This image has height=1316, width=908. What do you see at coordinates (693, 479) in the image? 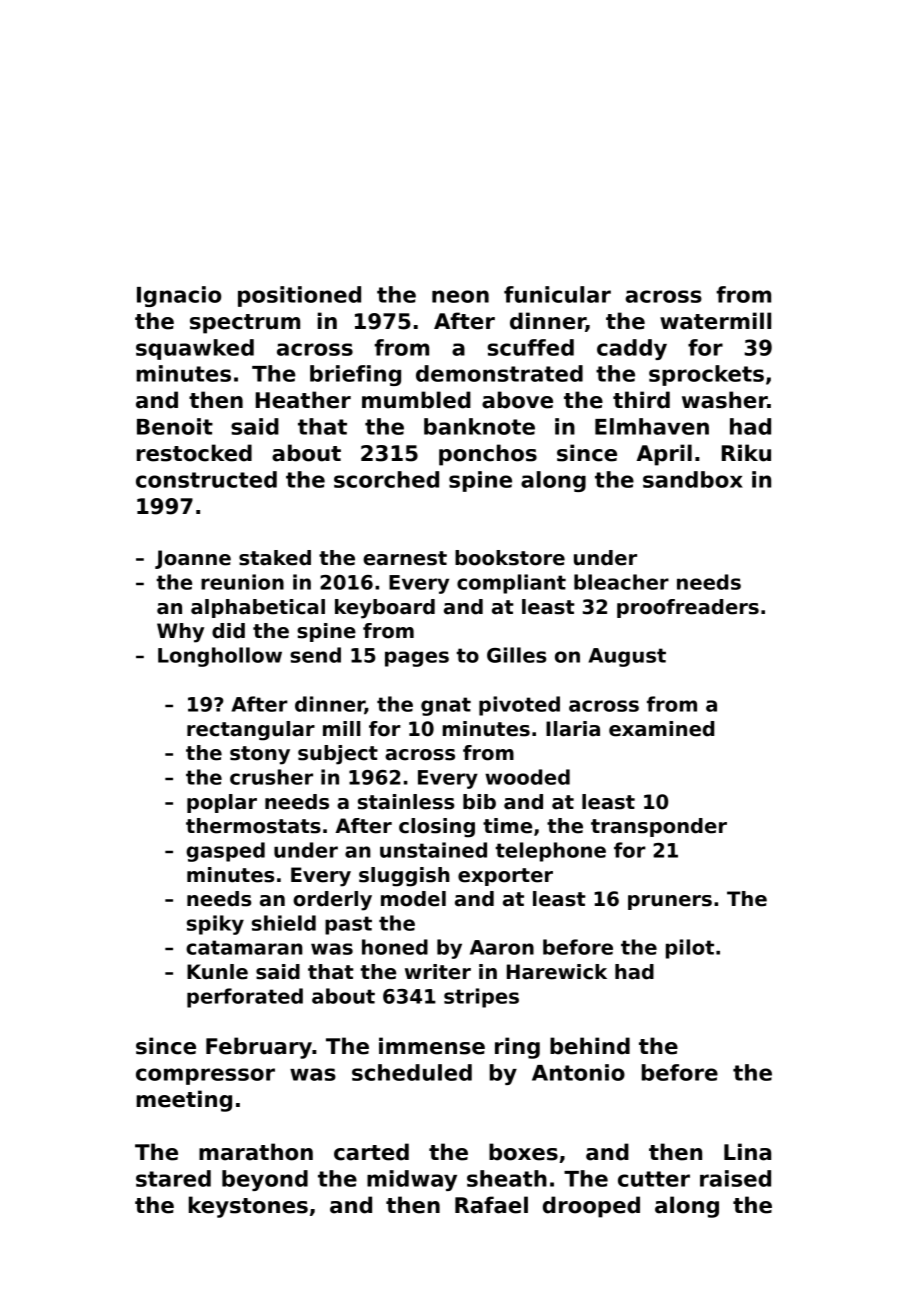
I see `sandbox` at bounding box center [693, 479].
